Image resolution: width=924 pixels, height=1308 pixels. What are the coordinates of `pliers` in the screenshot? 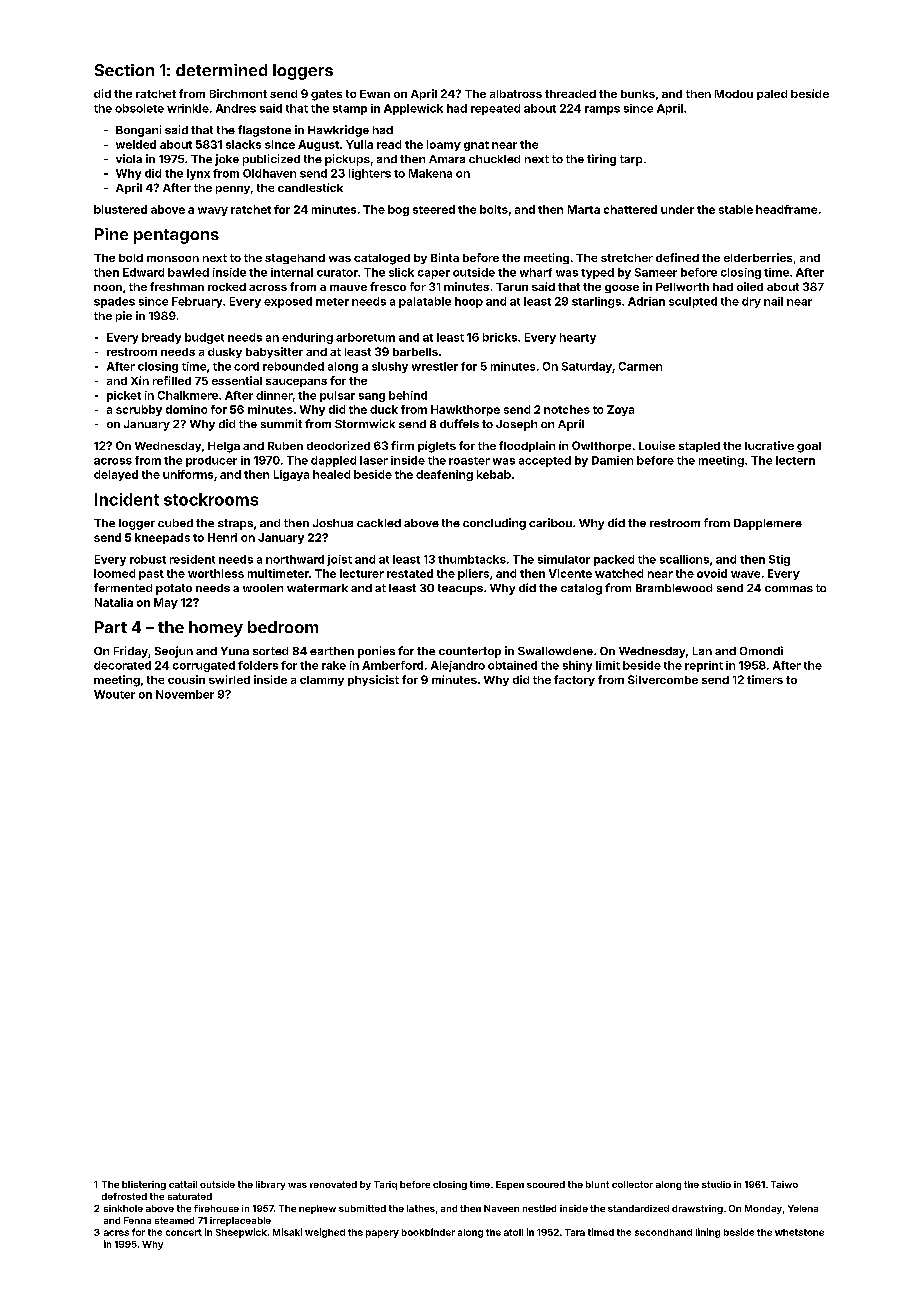 It's located at (473, 574).
